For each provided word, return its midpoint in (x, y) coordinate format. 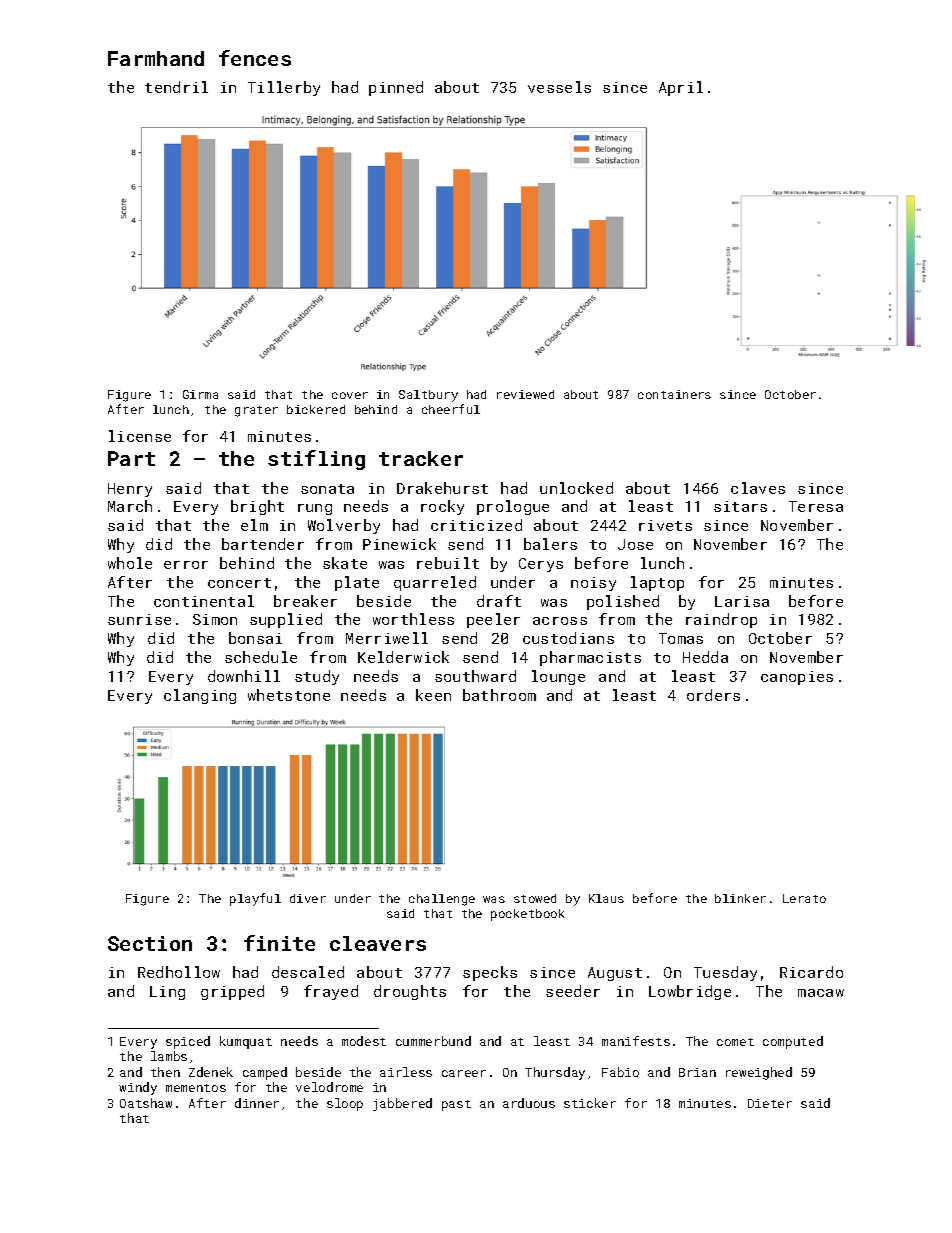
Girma (200, 394)
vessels (559, 87)
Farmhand (156, 58)
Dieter (770, 1103)
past (456, 1105)
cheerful (451, 409)
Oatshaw (146, 1103)
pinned (396, 88)
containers (674, 394)
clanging (200, 696)
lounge (558, 677)
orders (713, 695)
